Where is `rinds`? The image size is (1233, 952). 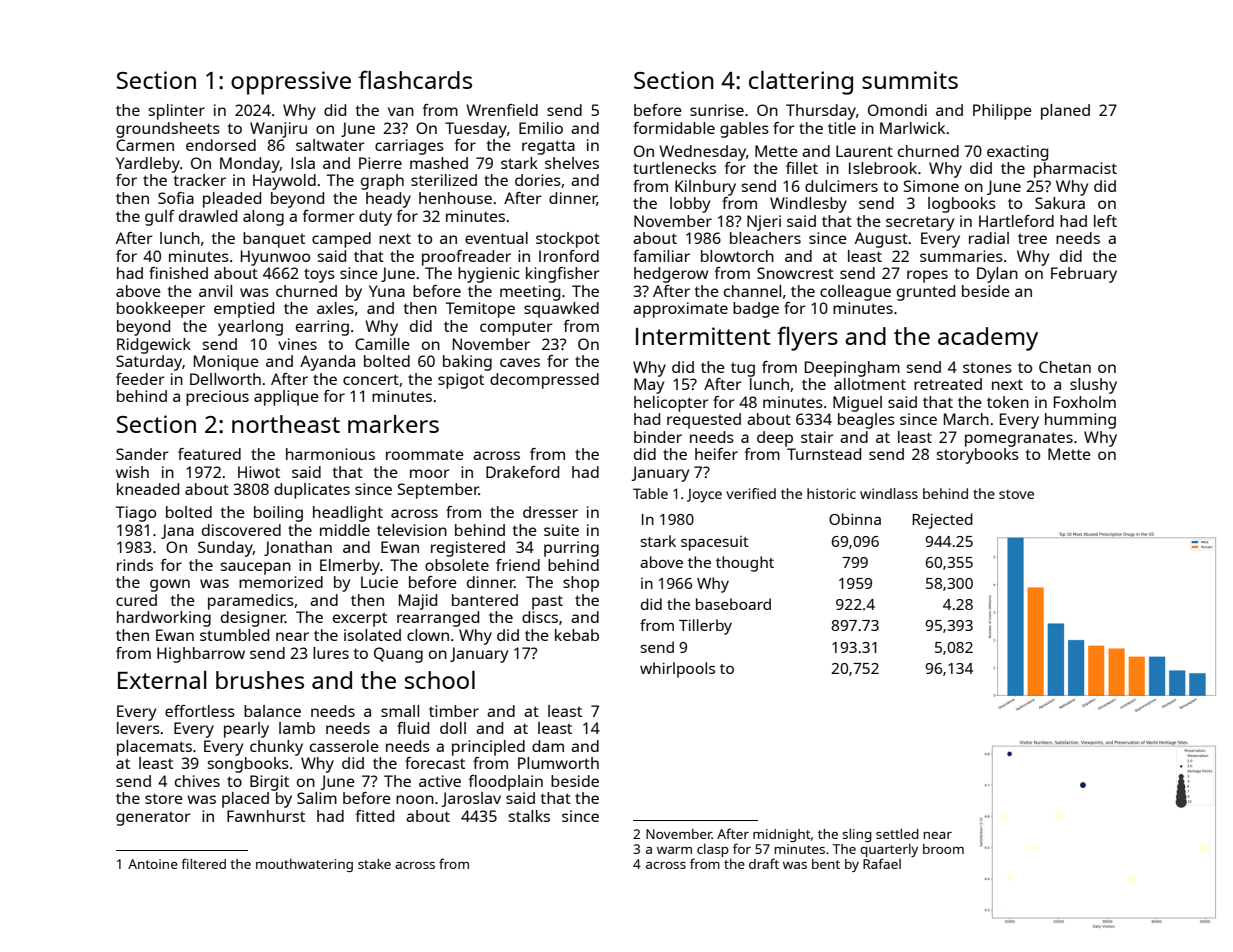
rinds is located at coordinates (135, 565).
